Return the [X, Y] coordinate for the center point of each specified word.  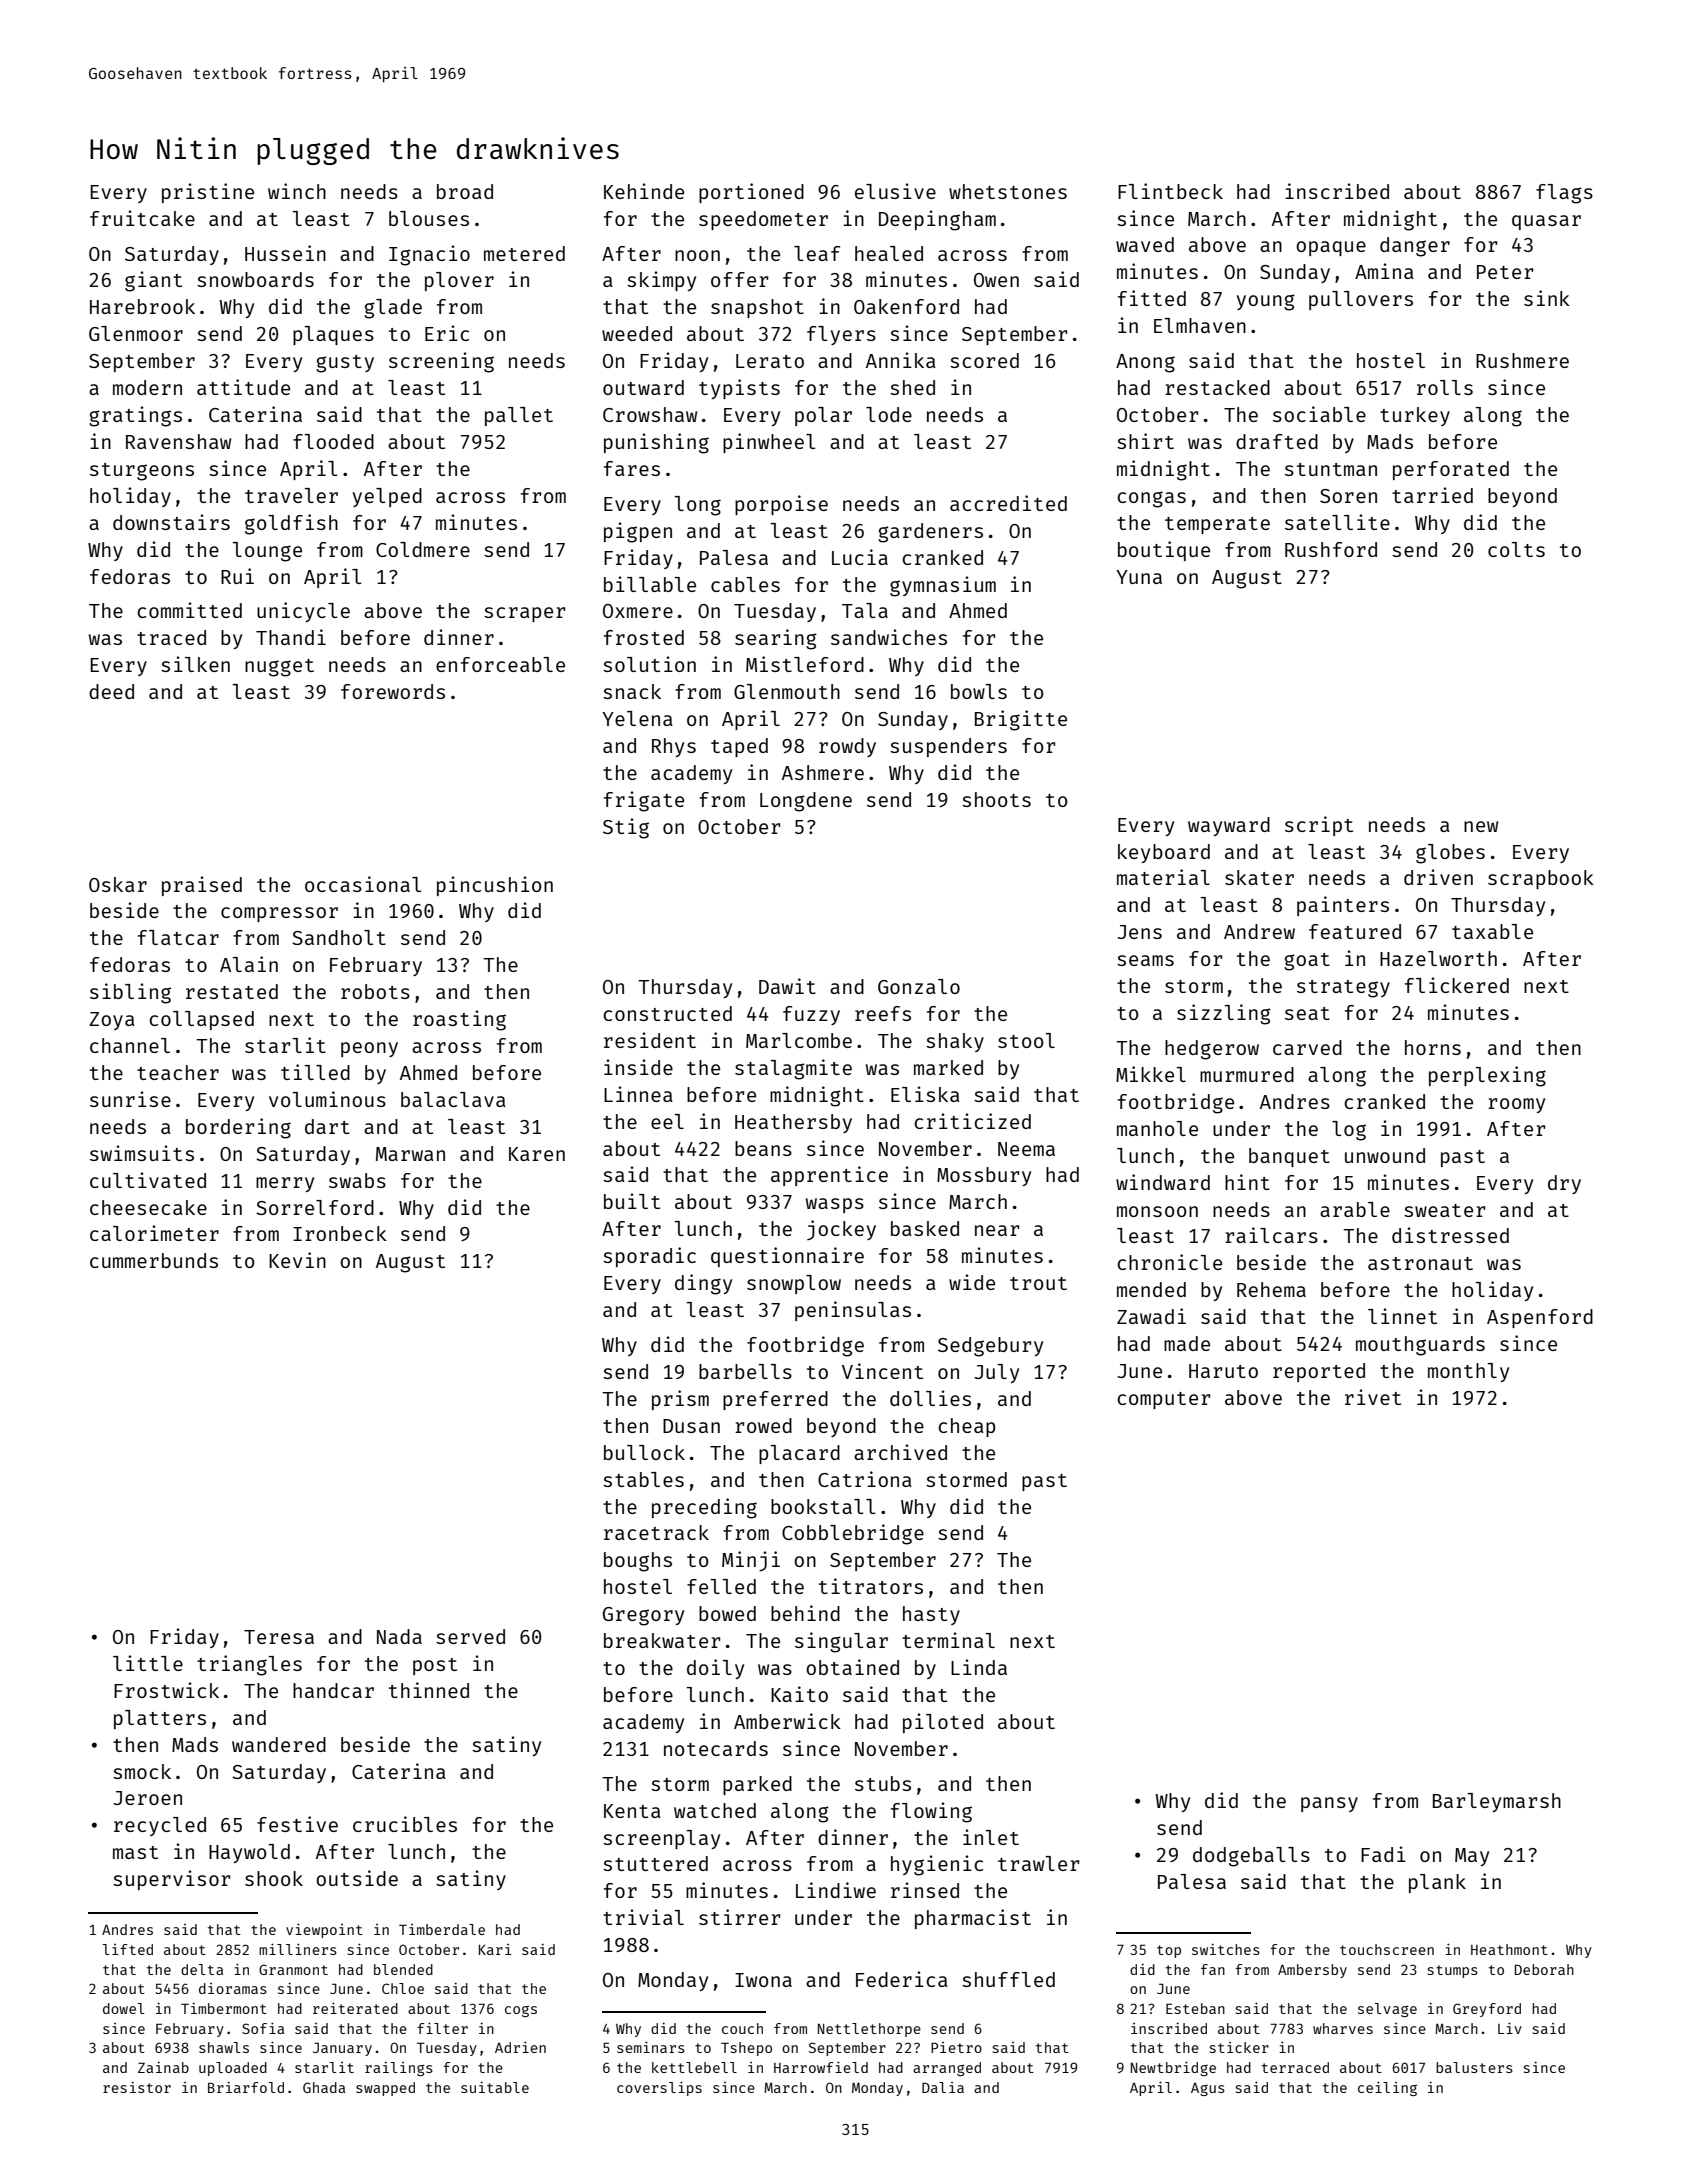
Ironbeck [340, 1233]
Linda [979, 1667]
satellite [1337, 522]
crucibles [405, 1824]
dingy [703, 1284]
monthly [1468, 1372]
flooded [333, 441]
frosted [644, 637]
